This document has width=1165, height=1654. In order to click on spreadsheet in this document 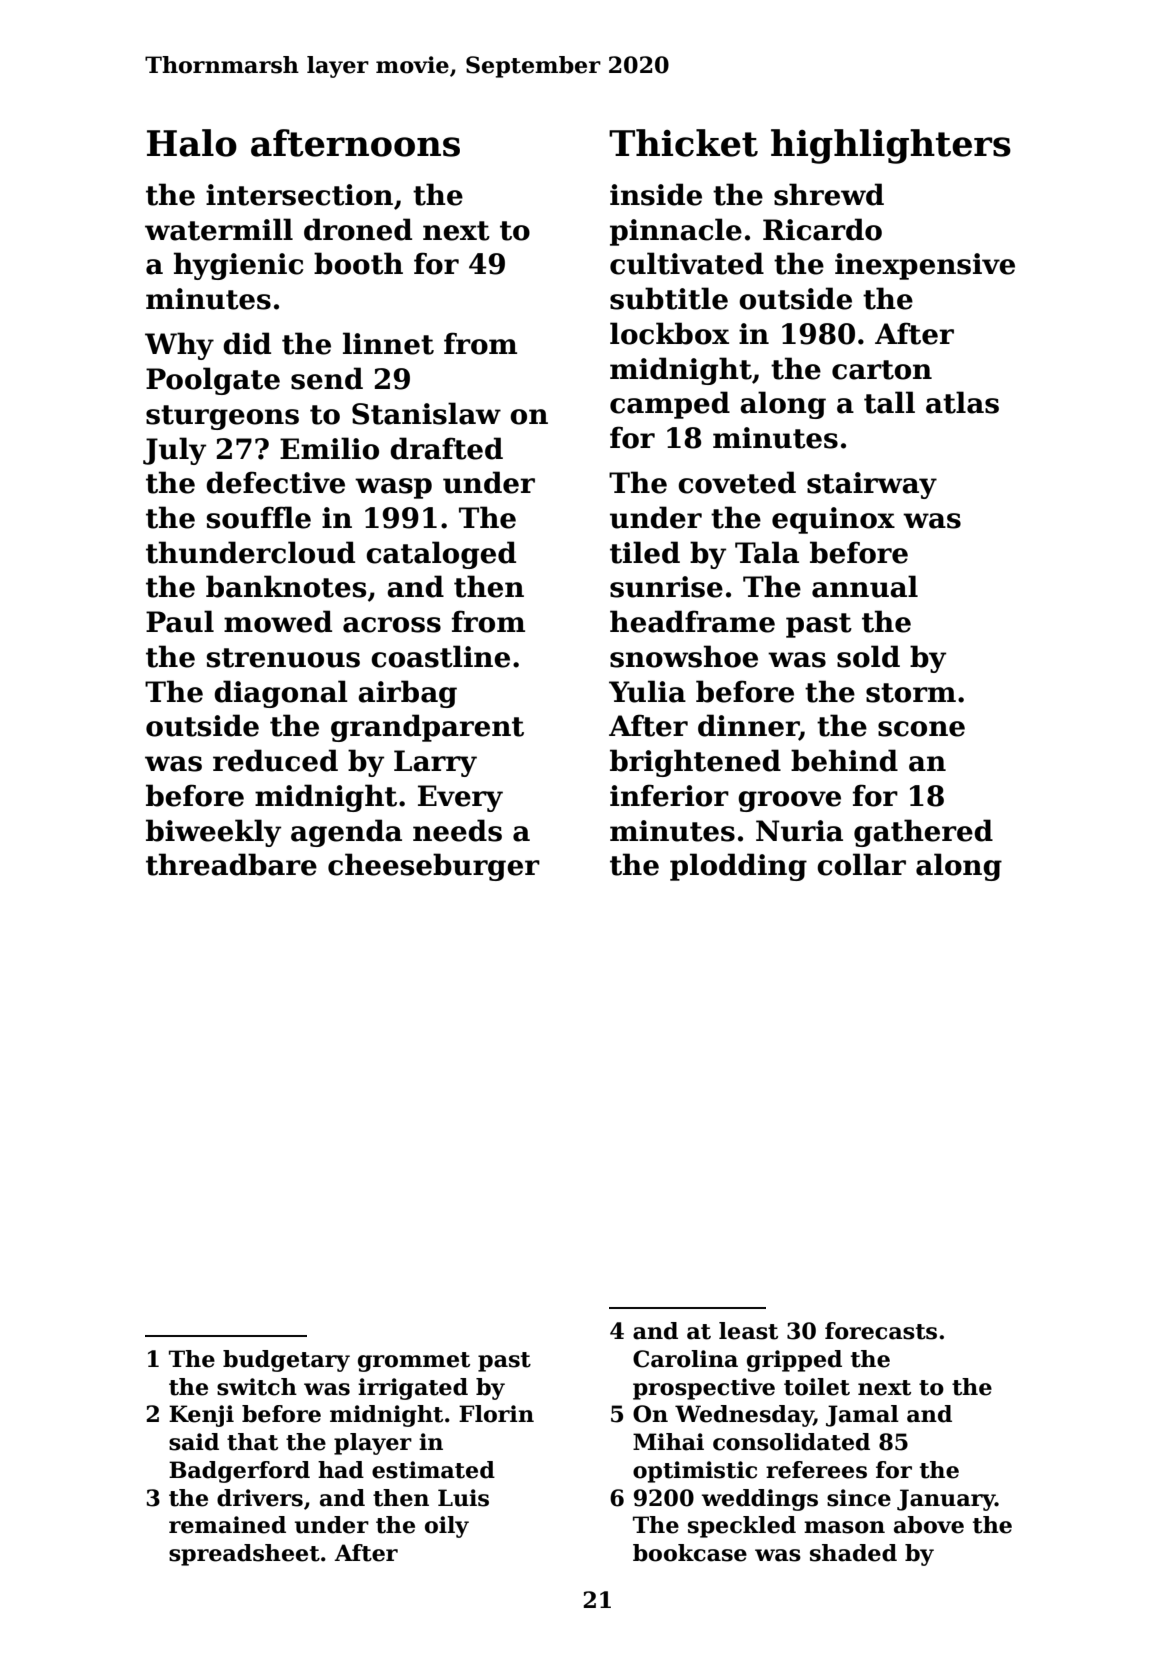, I will do `click(244, 1555)`.
